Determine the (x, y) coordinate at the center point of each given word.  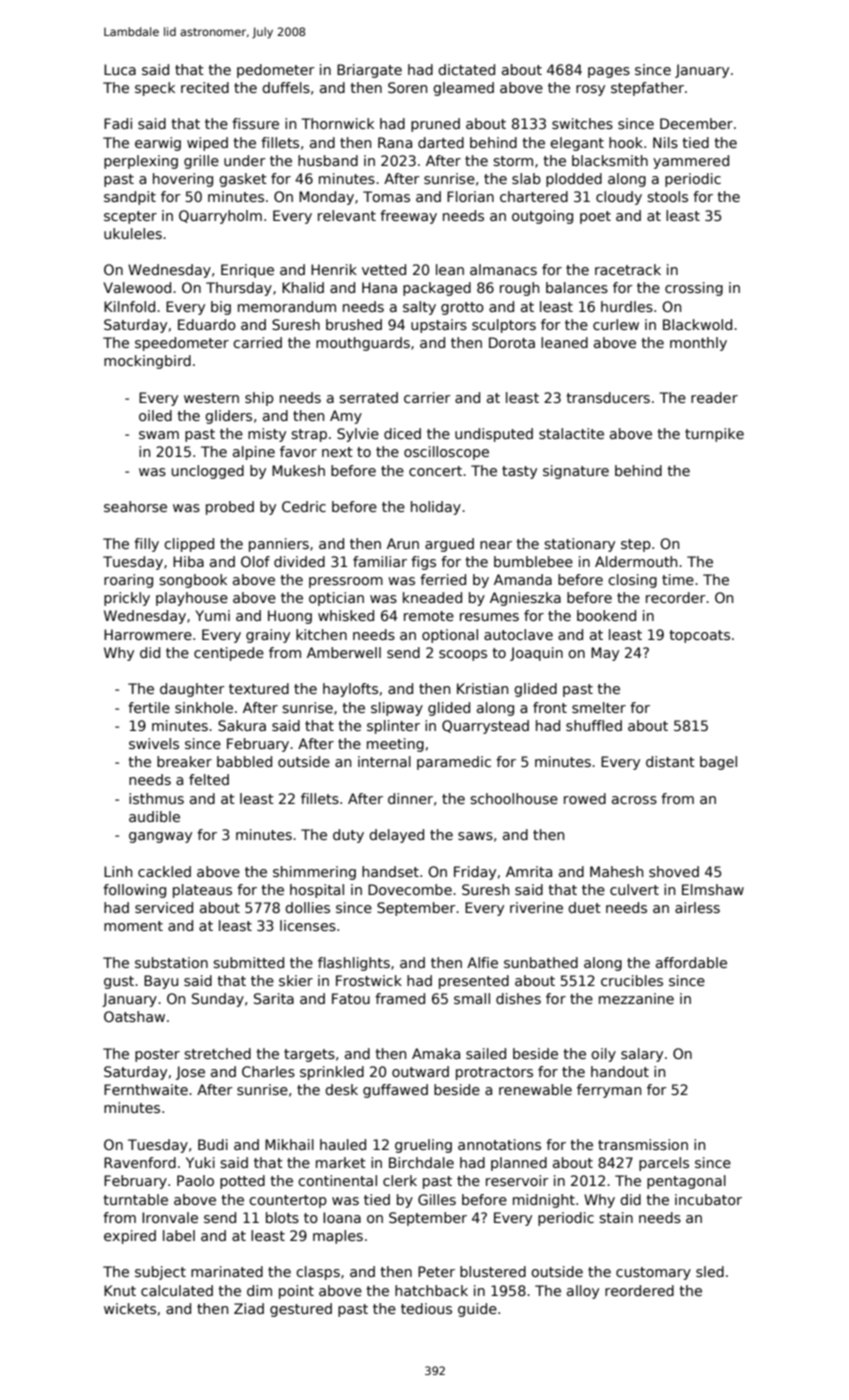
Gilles (437, 1199)
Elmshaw (713, 889)
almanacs (503, 269)
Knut (120, 1290)
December (696, 123)
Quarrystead (485, 727)
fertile (149, 707)
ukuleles (133, 233)
